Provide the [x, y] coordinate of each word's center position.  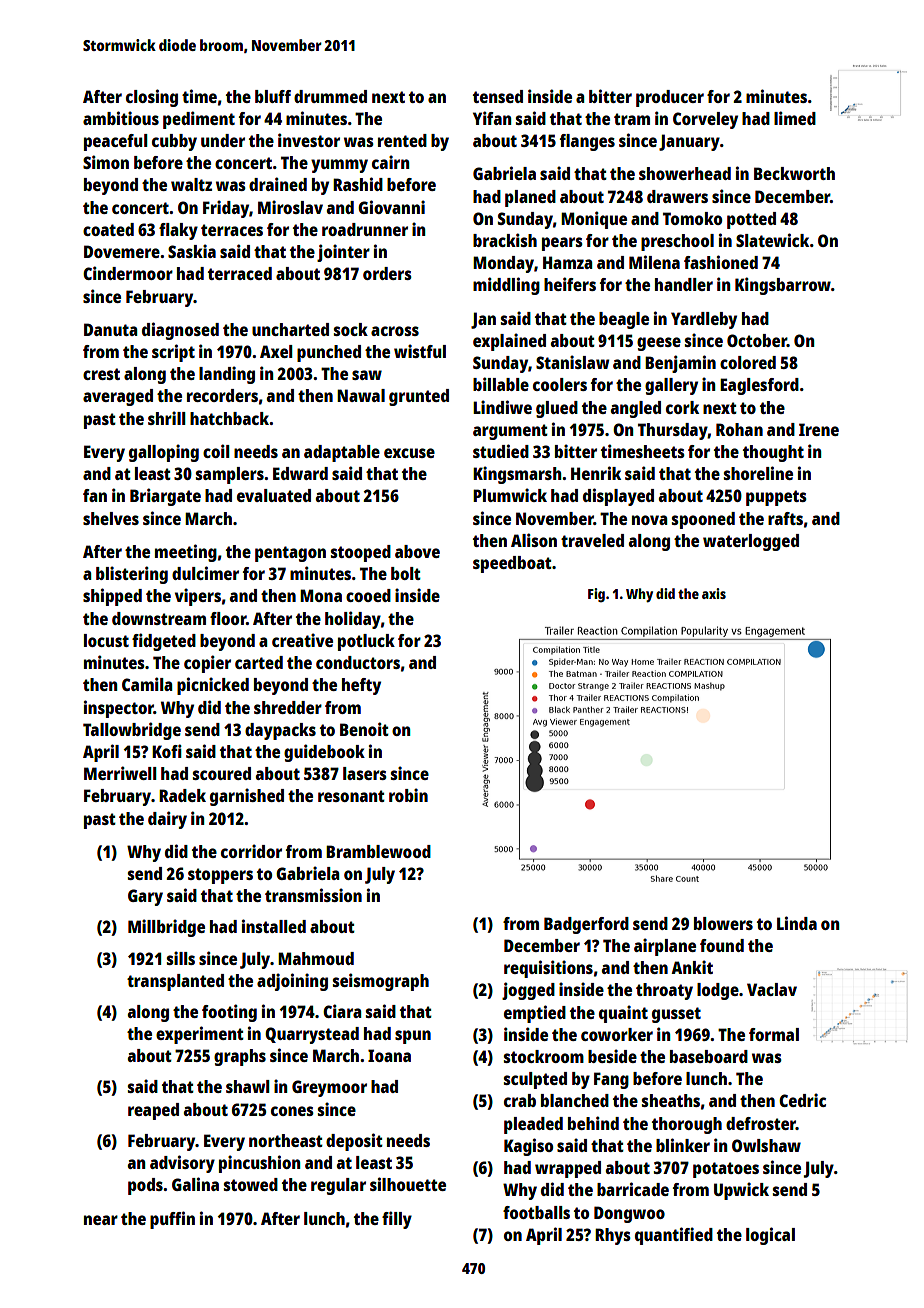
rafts [785, 518]
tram [632, 119]
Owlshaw [766, 1145]
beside [612, 1056]
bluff [273, 96]
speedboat [512, 564]
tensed [498, 96]
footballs [536, 1212]
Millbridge [166, 928]
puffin [172, 1220]
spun [413, 1037]
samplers [230, 475]
